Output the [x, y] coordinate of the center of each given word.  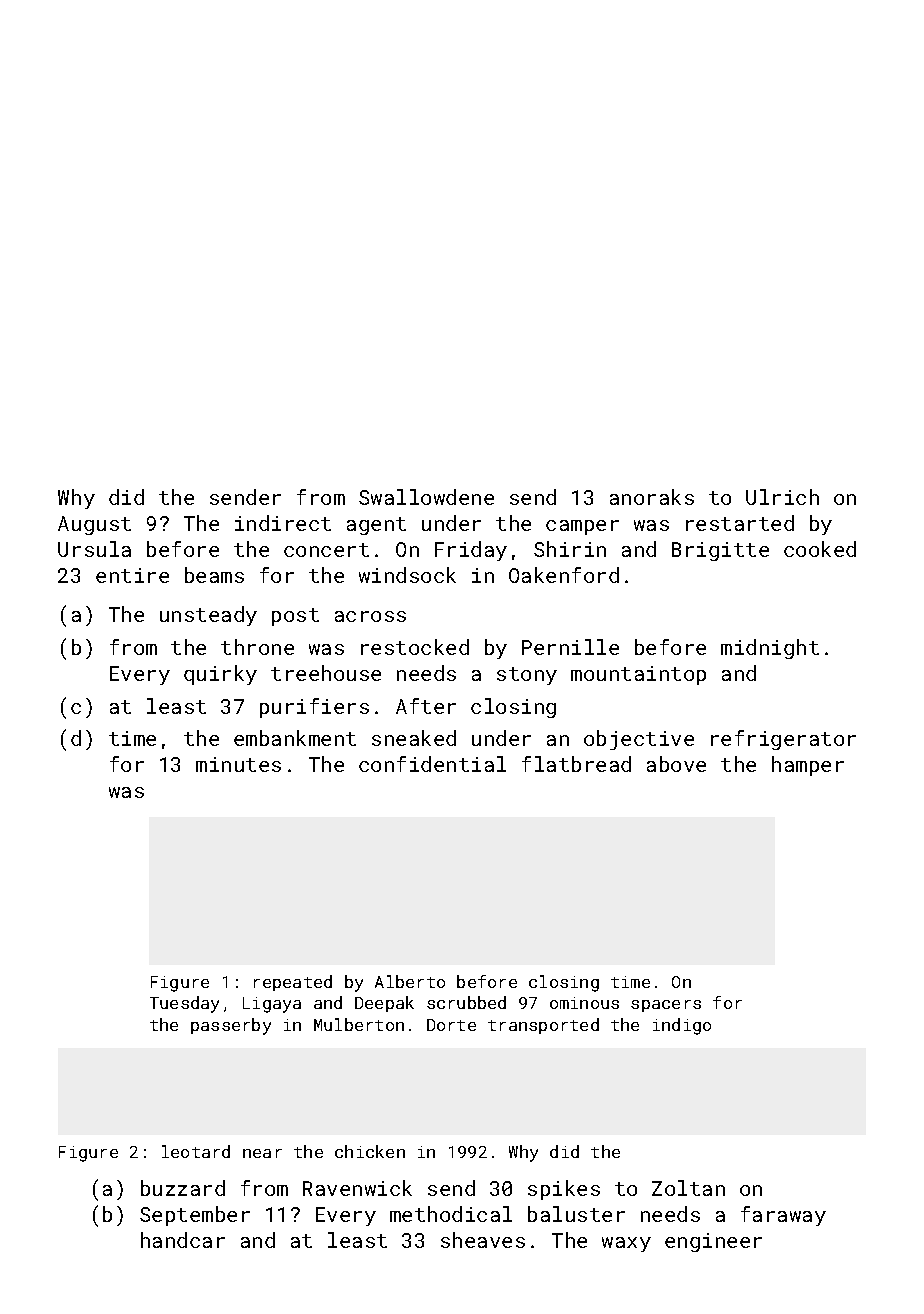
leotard [196, 1151]
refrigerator [783, 740]
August [94, 525]
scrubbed [466, 1002]
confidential [432, 764]
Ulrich [782, 497]
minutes [238, 764]
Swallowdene [426, 497]
